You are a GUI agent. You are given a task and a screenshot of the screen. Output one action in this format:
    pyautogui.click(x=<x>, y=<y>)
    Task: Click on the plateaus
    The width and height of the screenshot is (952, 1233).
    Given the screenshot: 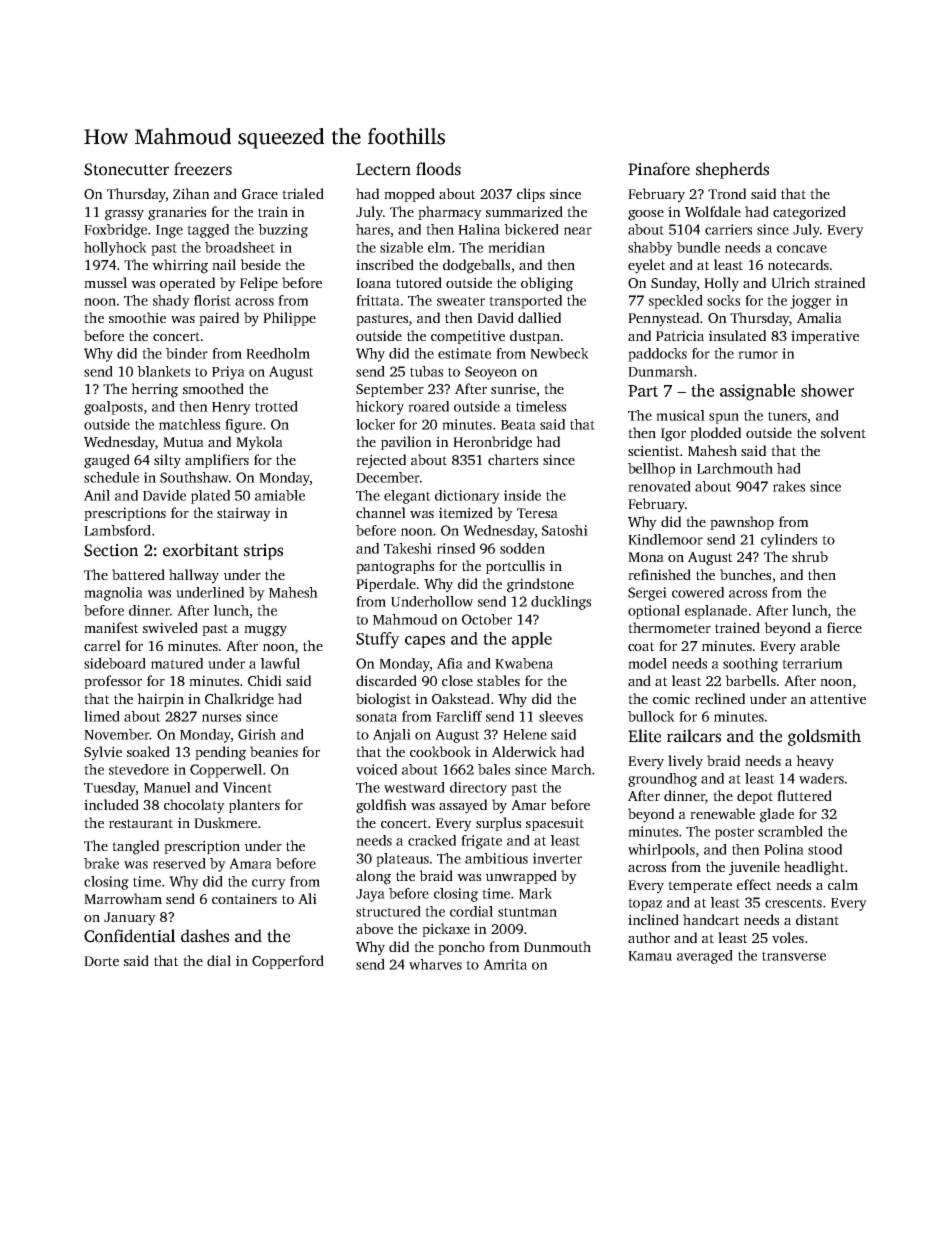 What is the action you would take?
    pyautogui.click(x=402, y=860)
